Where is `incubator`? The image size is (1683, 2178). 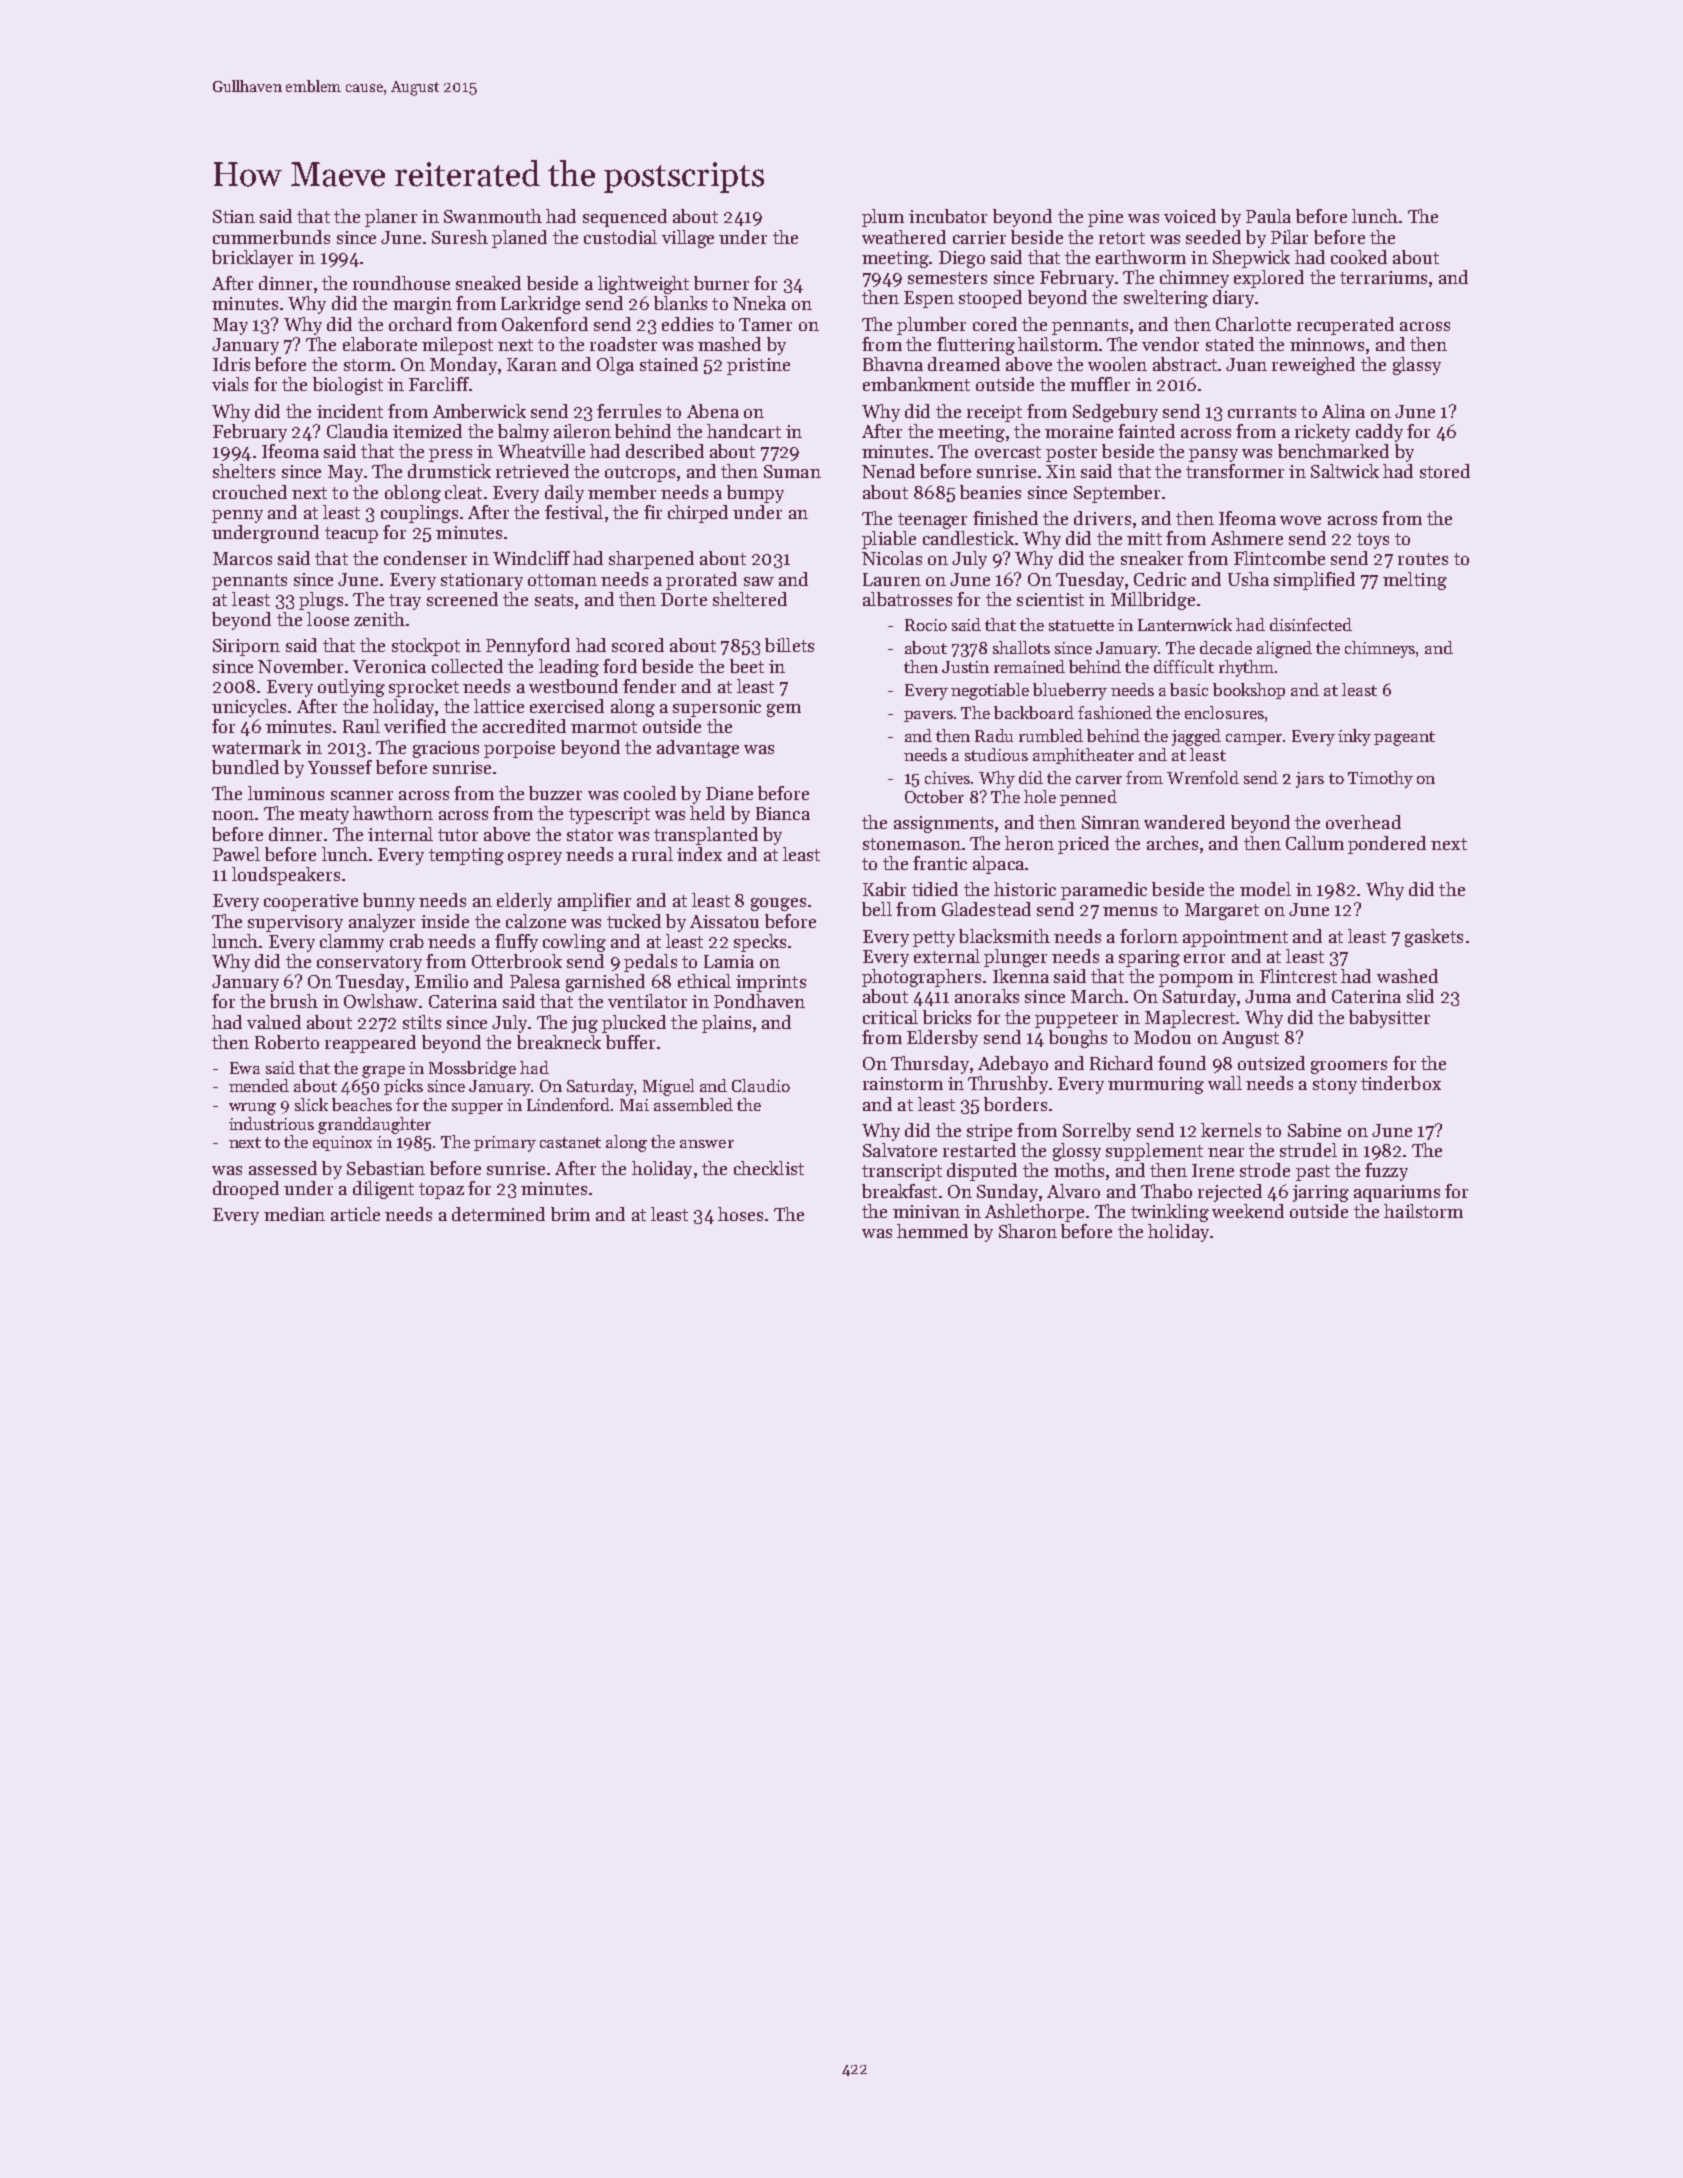
incubator is located at coordinates (948, 216).
